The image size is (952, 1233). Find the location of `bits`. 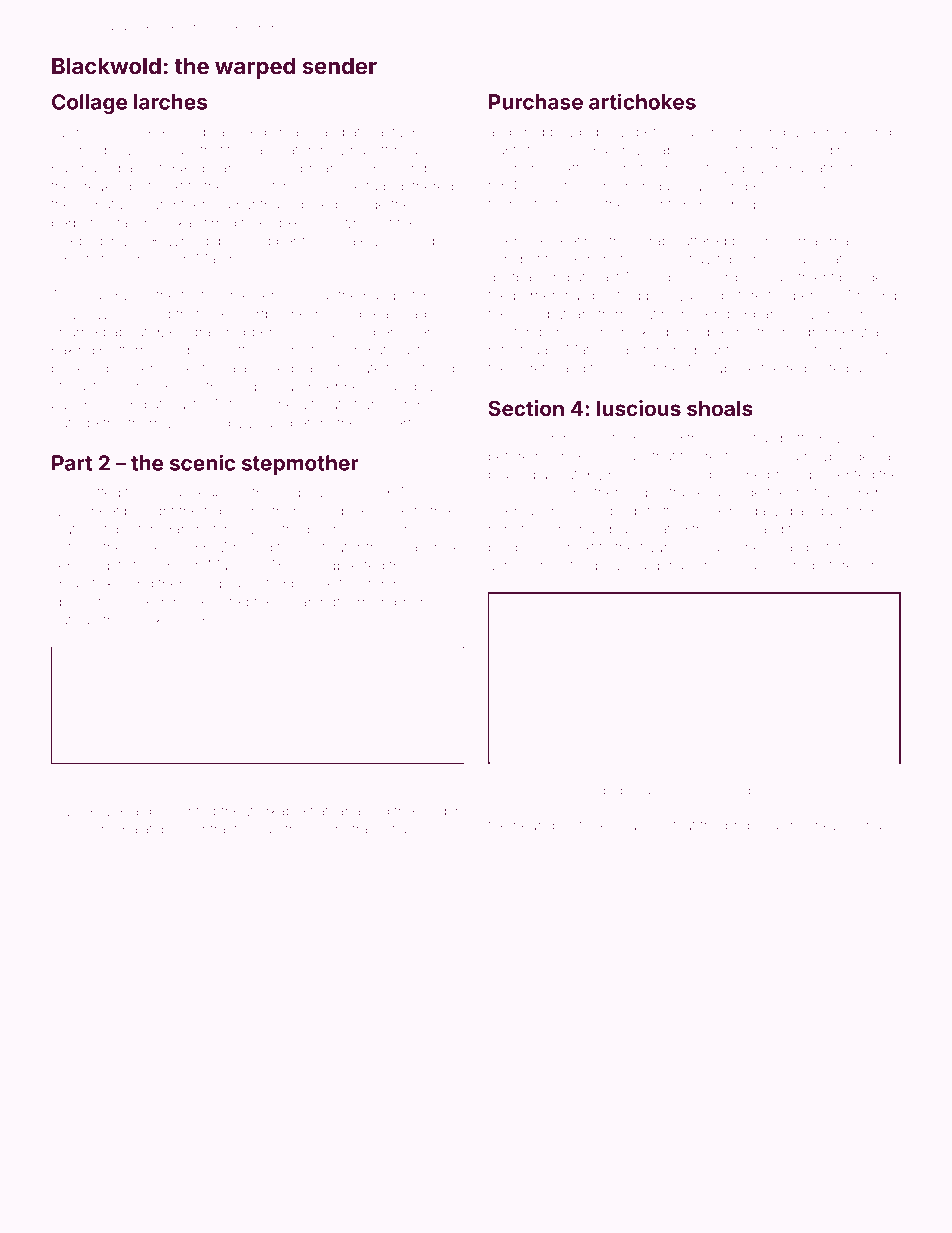

bits is located at coordinates (118, 565).
